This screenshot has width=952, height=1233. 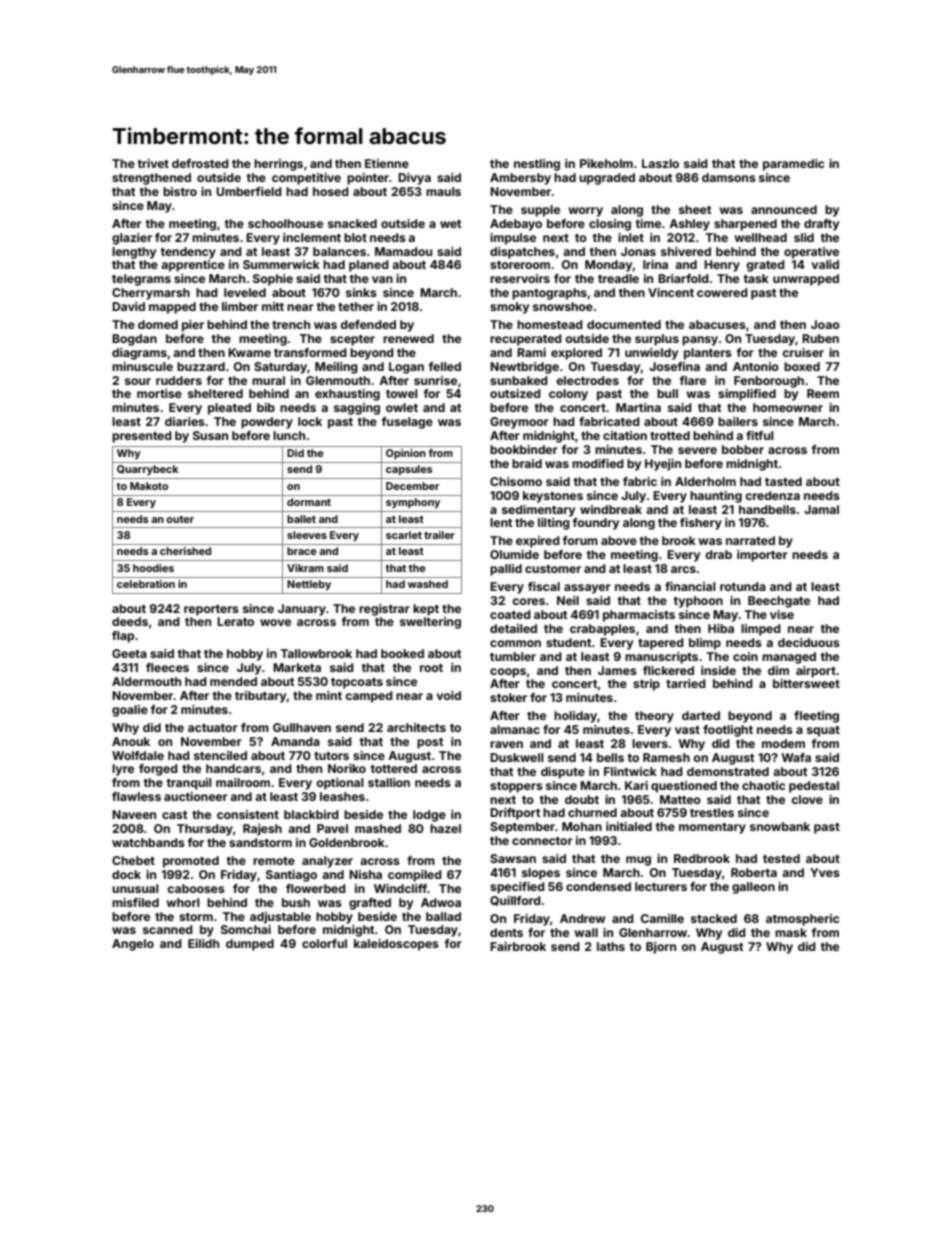 What do you see at coordinates (402, 393) in the screenshot?
I see `towel` at bounding box center [402, 393].
